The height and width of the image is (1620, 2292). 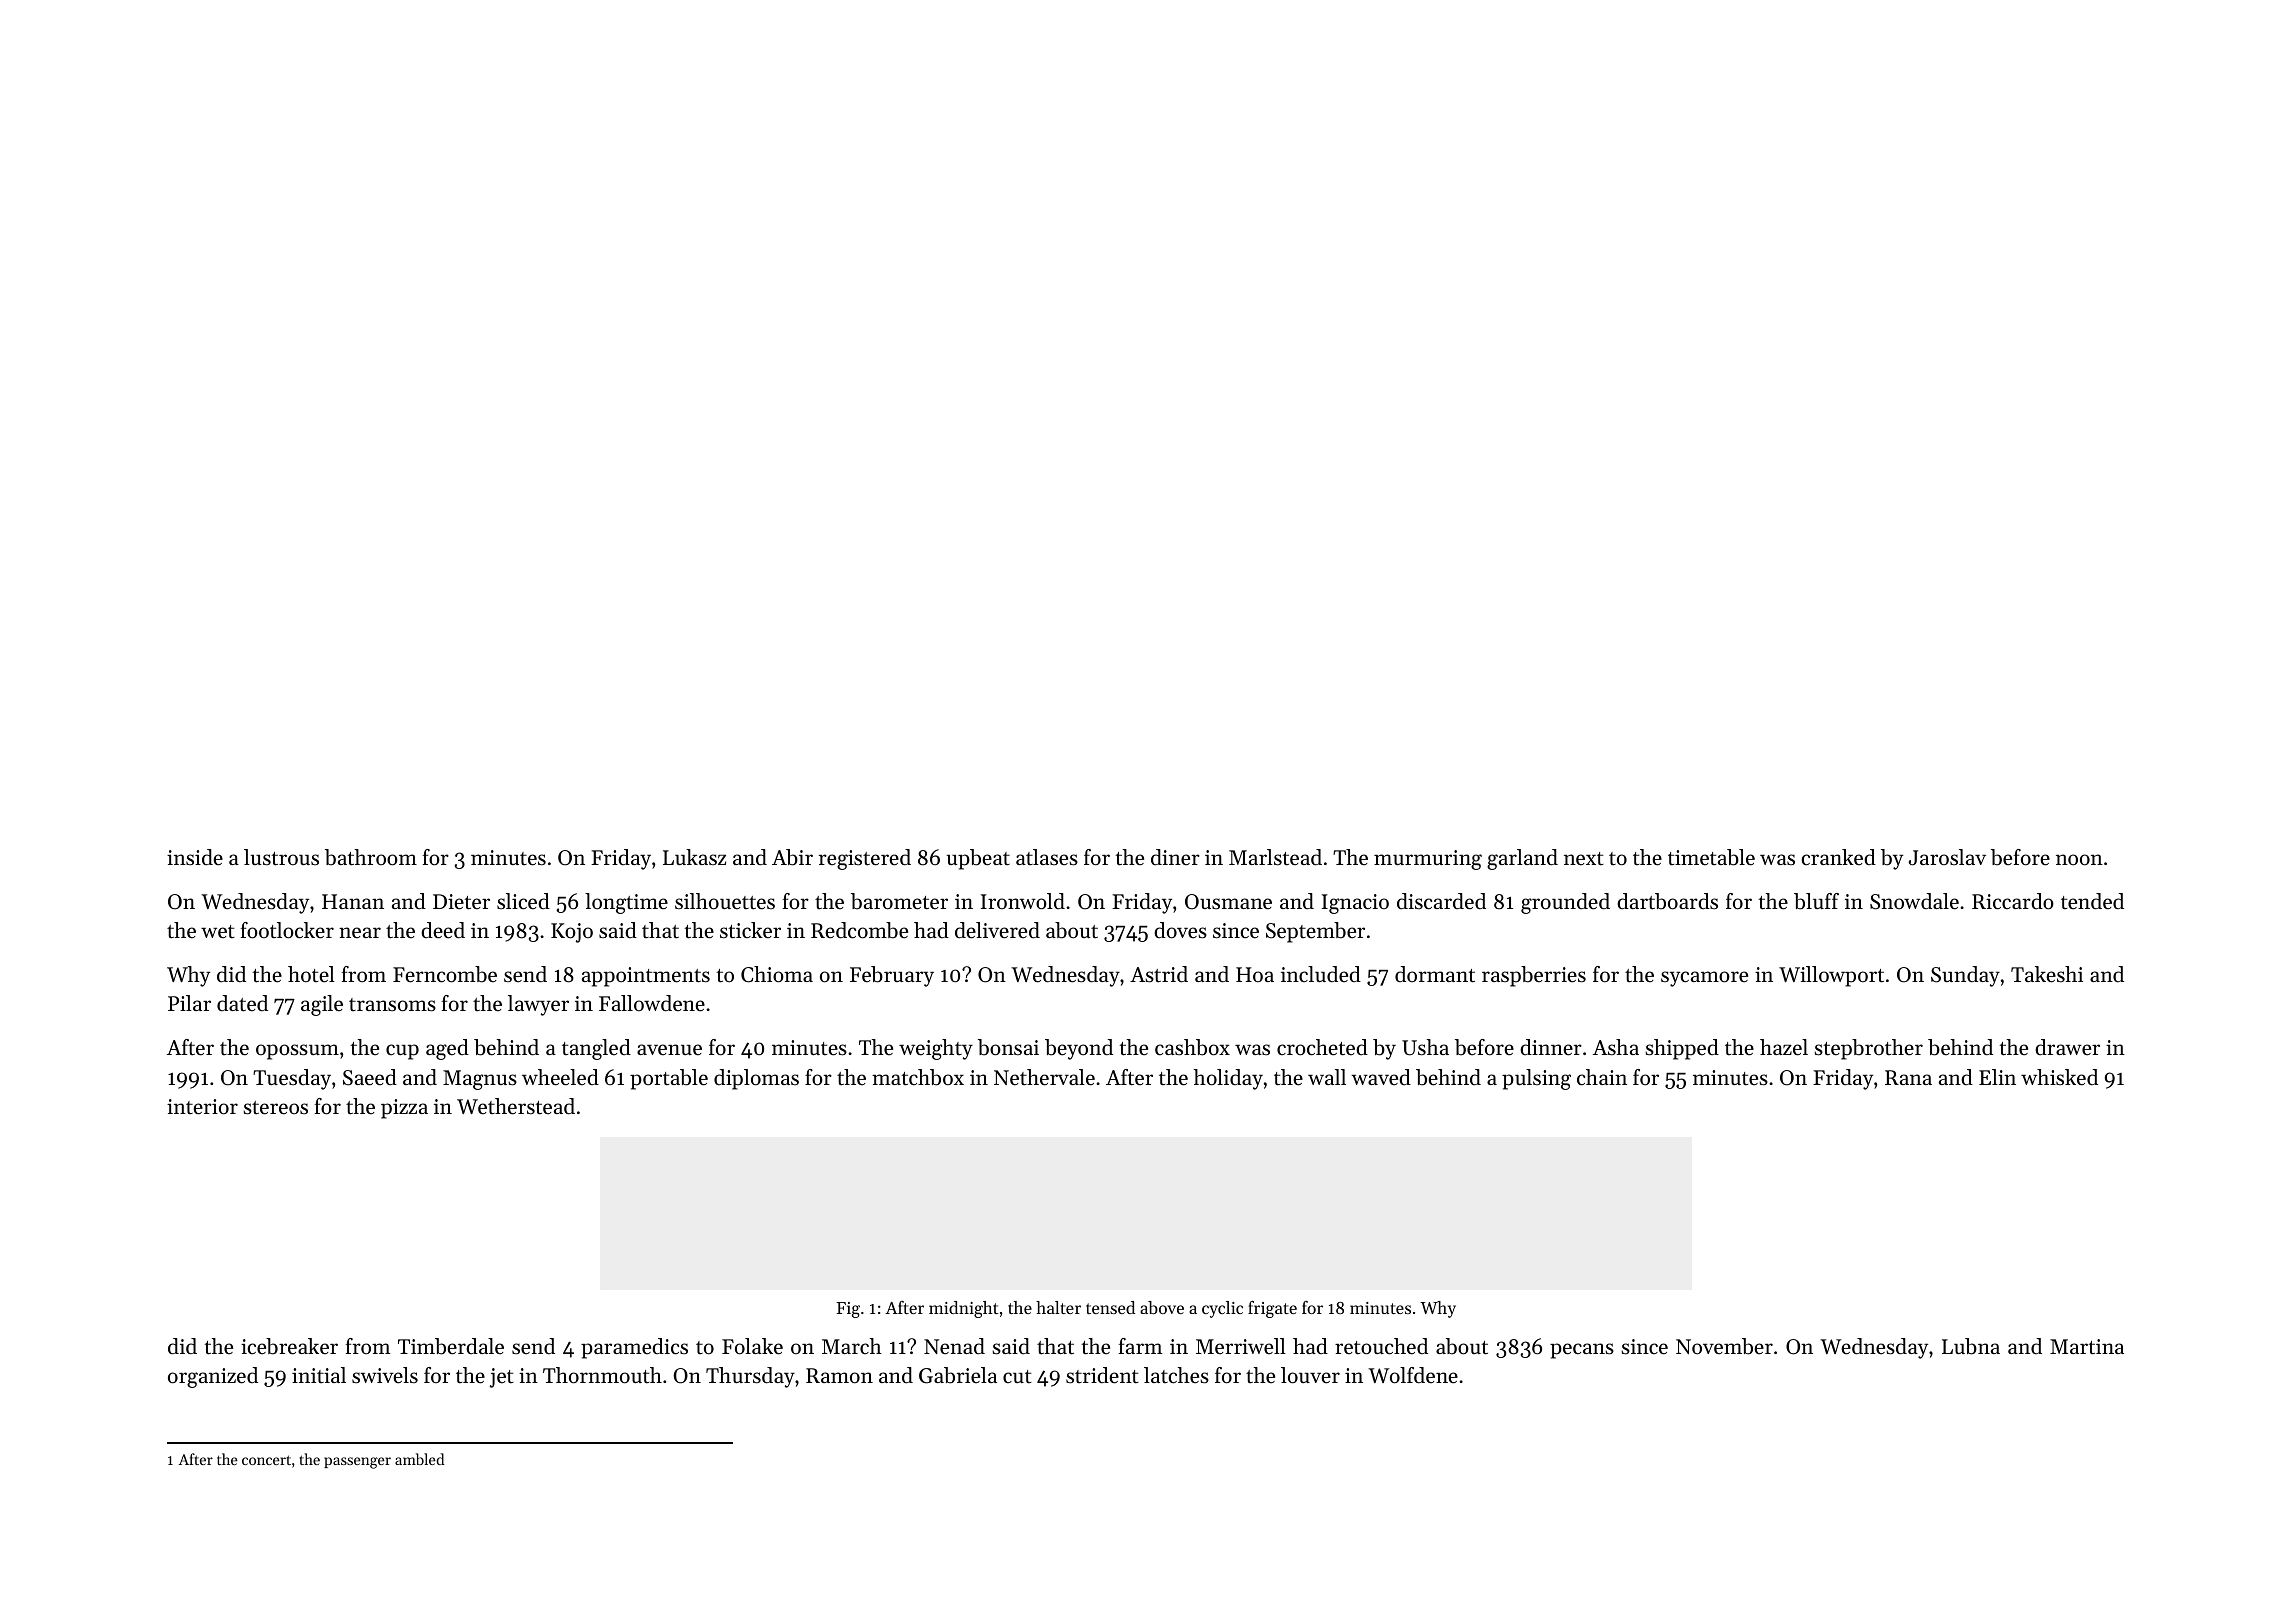 What do you see at coordinates (189, 1003) in the image?
I see `Pilar` at bounding box center [189, 1003].
